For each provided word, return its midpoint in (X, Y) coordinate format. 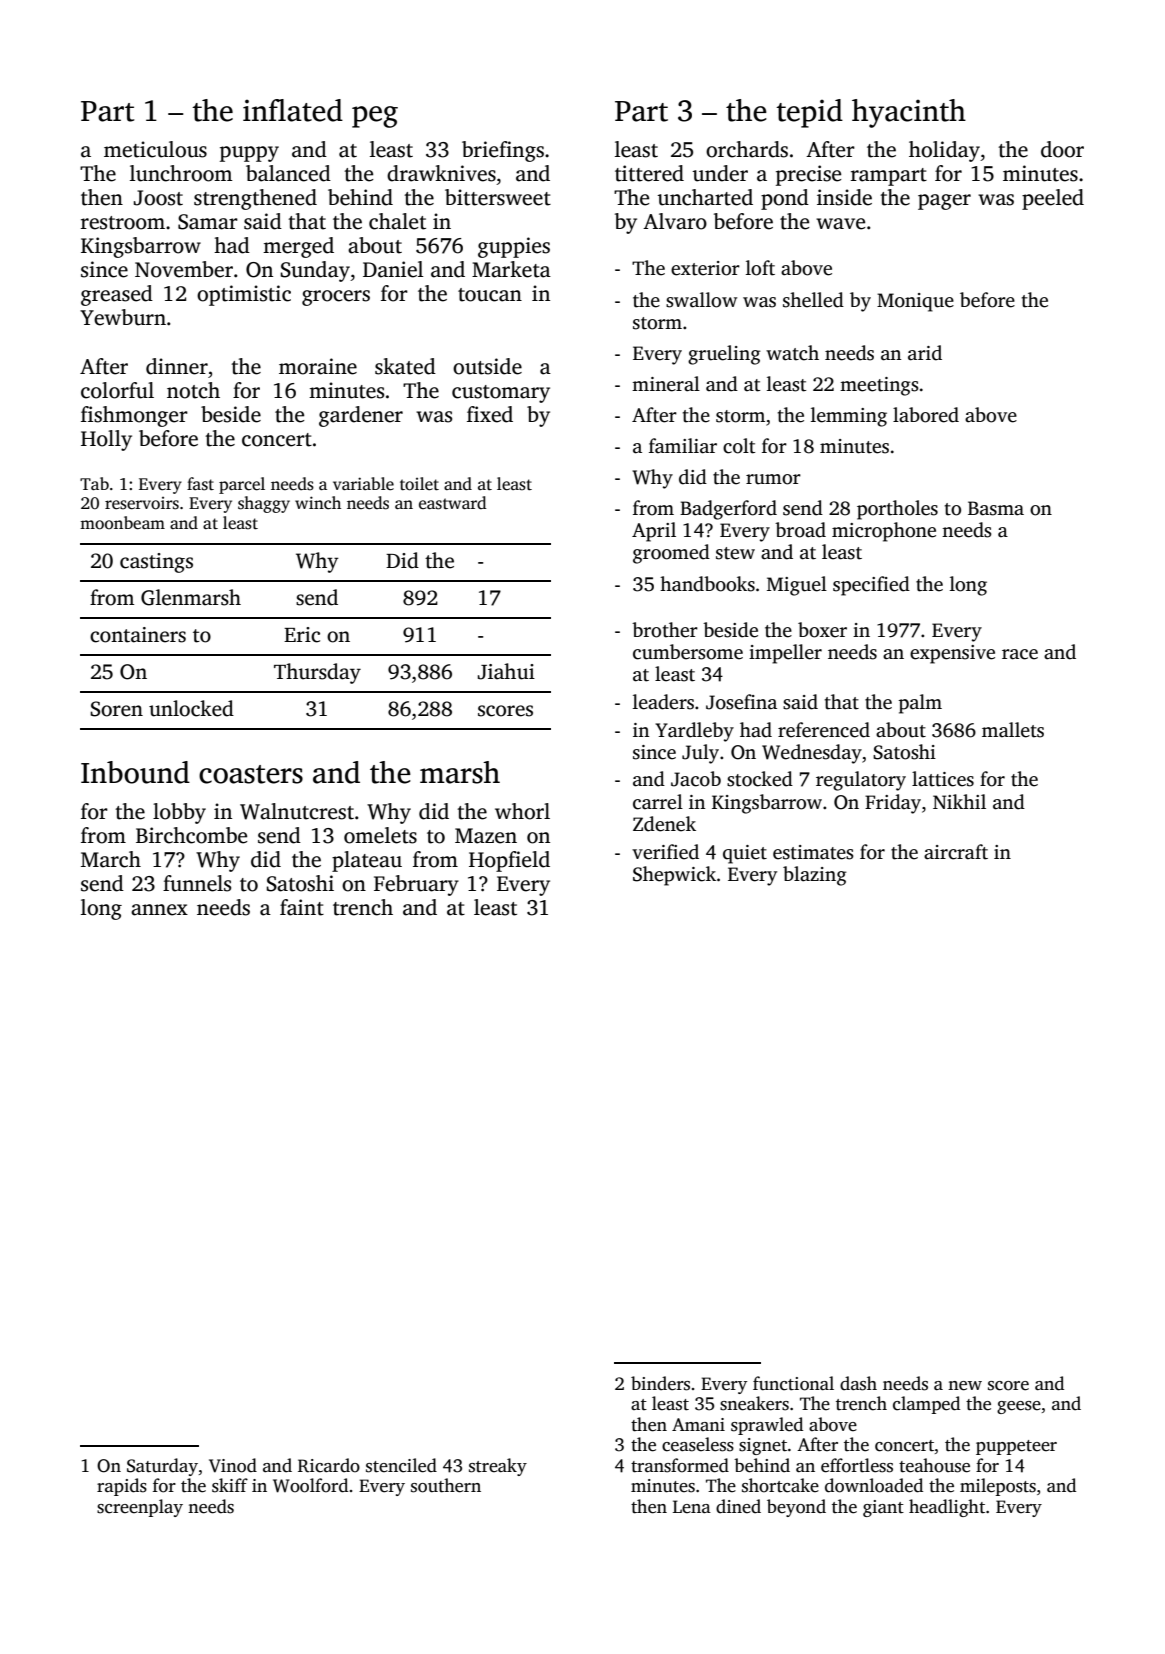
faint (302, 907)
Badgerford (728, 510)
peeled (1053, 199)
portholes (897, 510)
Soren (116, 709)
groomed (671, 554)
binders (660, 1383)
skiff (230, 1485)
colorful (117, 390)
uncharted (705, 197)
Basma (996, 508)
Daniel (393, 269)
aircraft (956, 852)
